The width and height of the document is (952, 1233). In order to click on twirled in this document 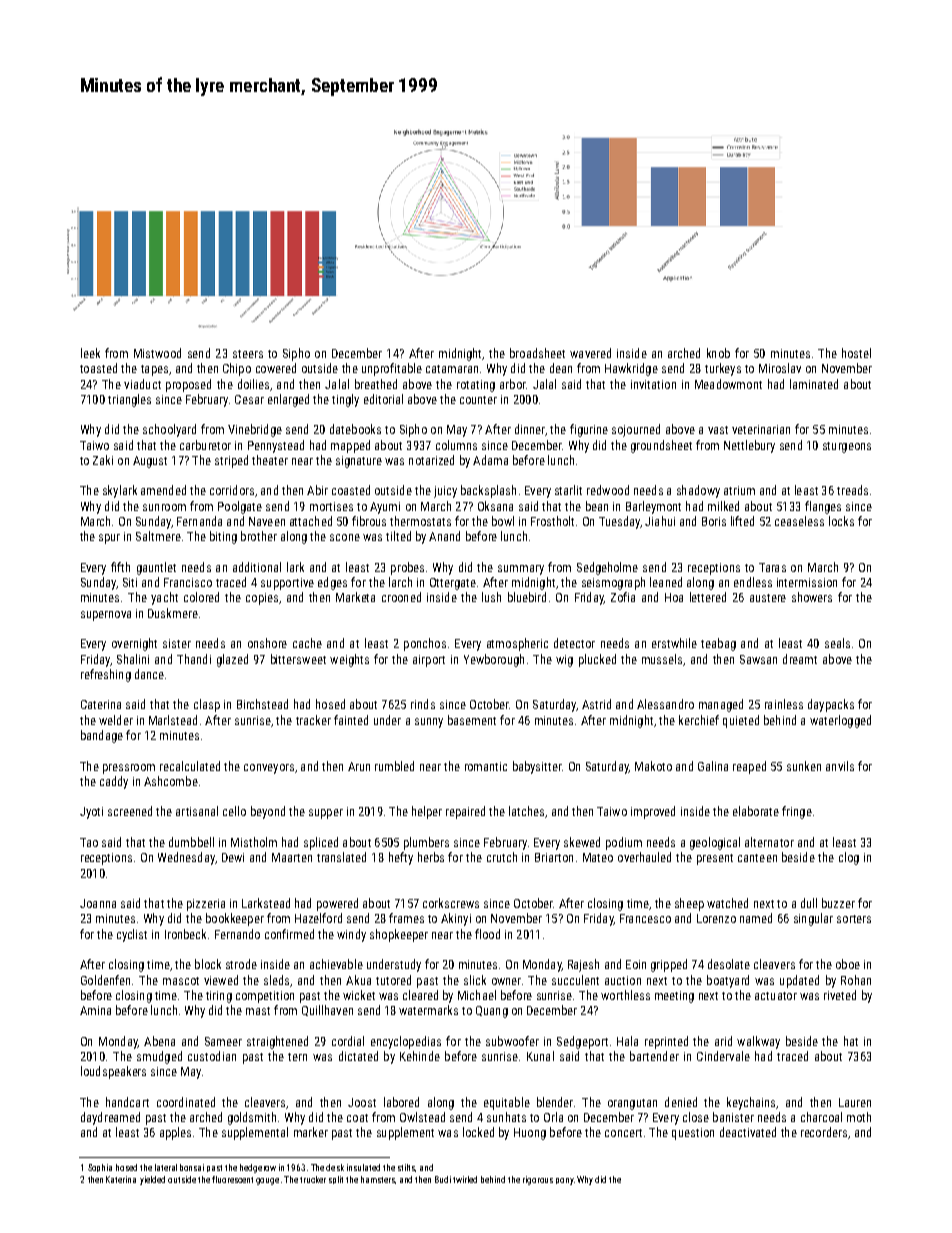, I will do `click(465, 1179)`.
